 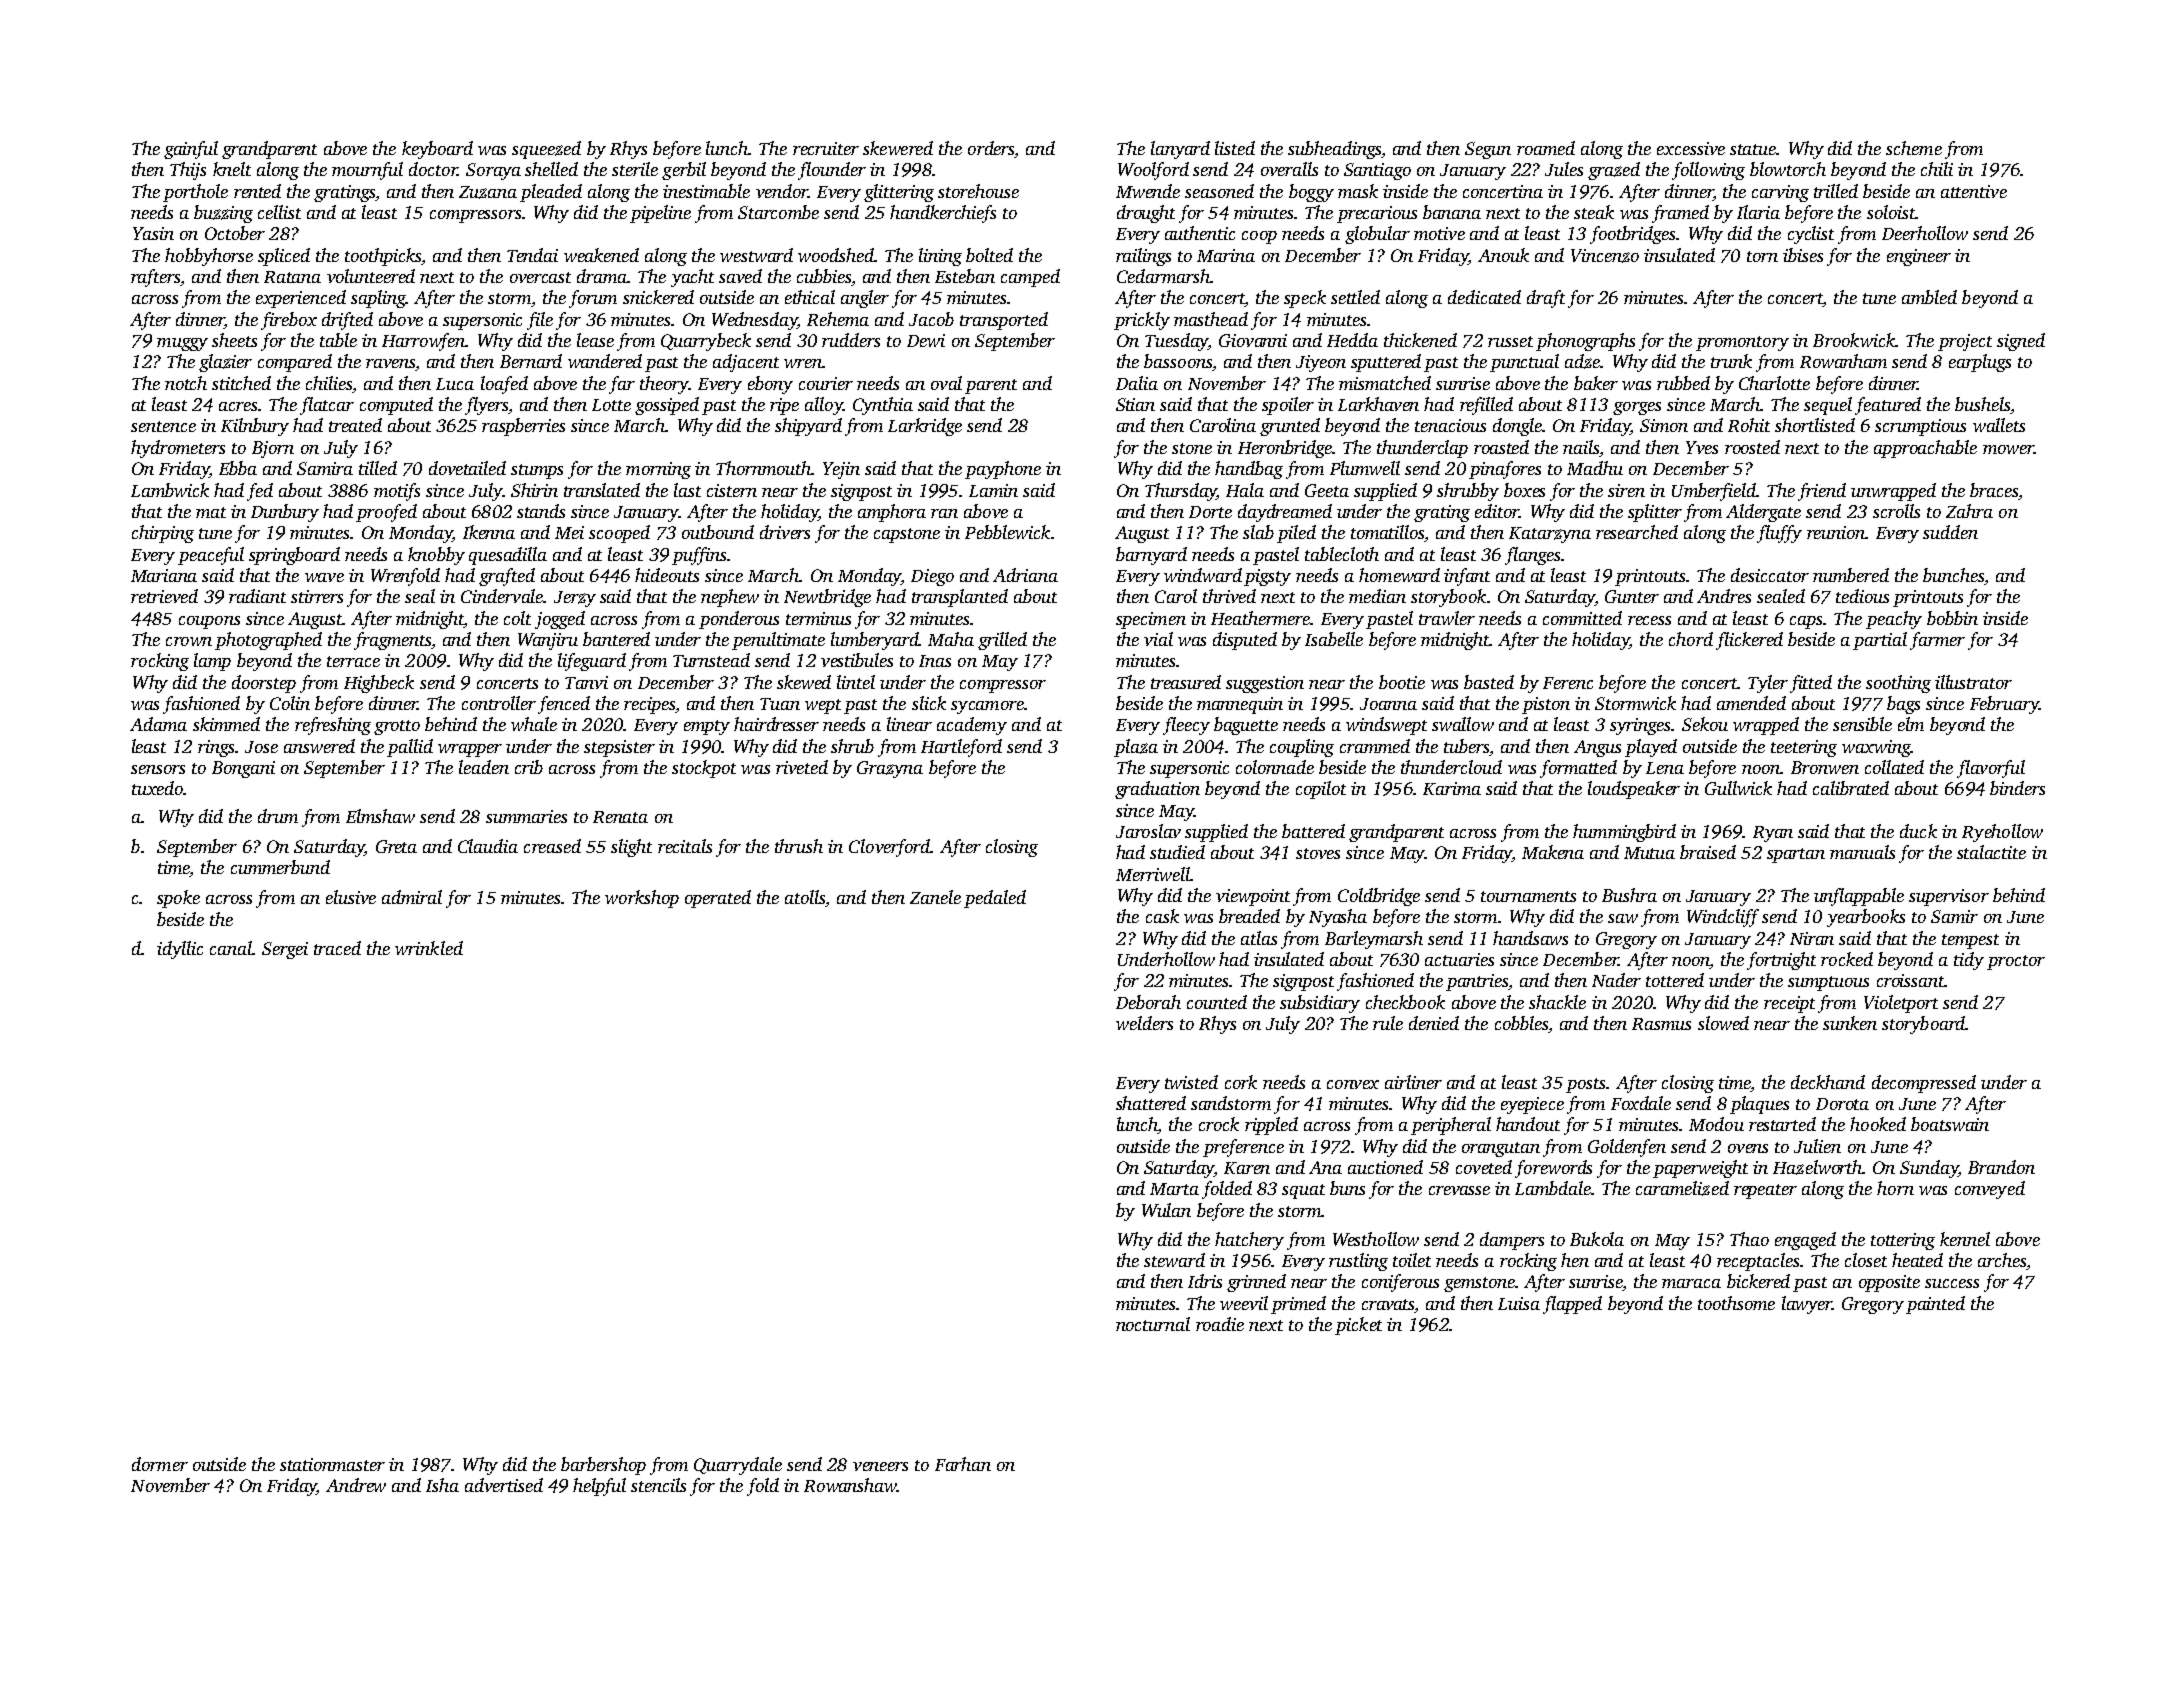 What do you see at coordinates (160, 1464) in the document?
I see `dormer` at bounding box center [160, 1464].
